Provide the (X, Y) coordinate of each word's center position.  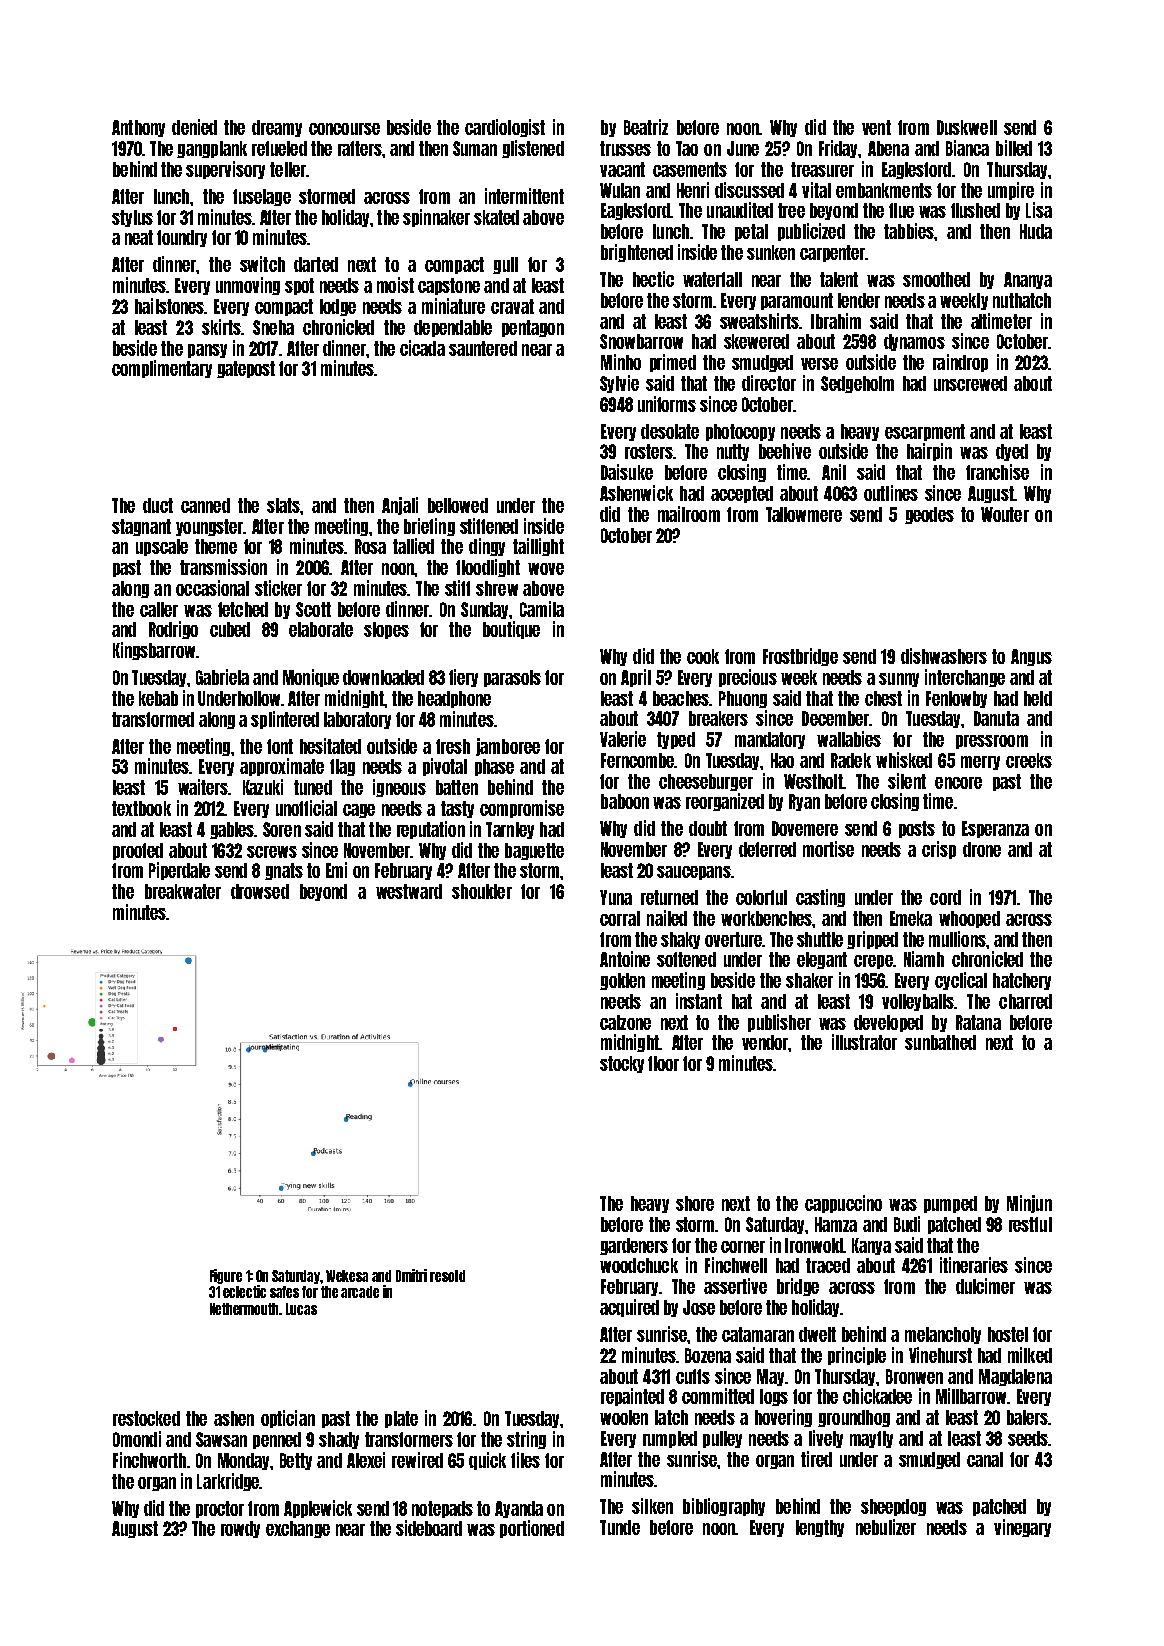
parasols (512, 678)
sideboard (429, 1528)
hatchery (1022, 981)
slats (283, 505)
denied (194, 127)
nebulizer (886, 1527)
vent (876, 127)
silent (907, 781)
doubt (708, 828)
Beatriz (646, 127)
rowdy (240, 1529)
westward (409, 891)
